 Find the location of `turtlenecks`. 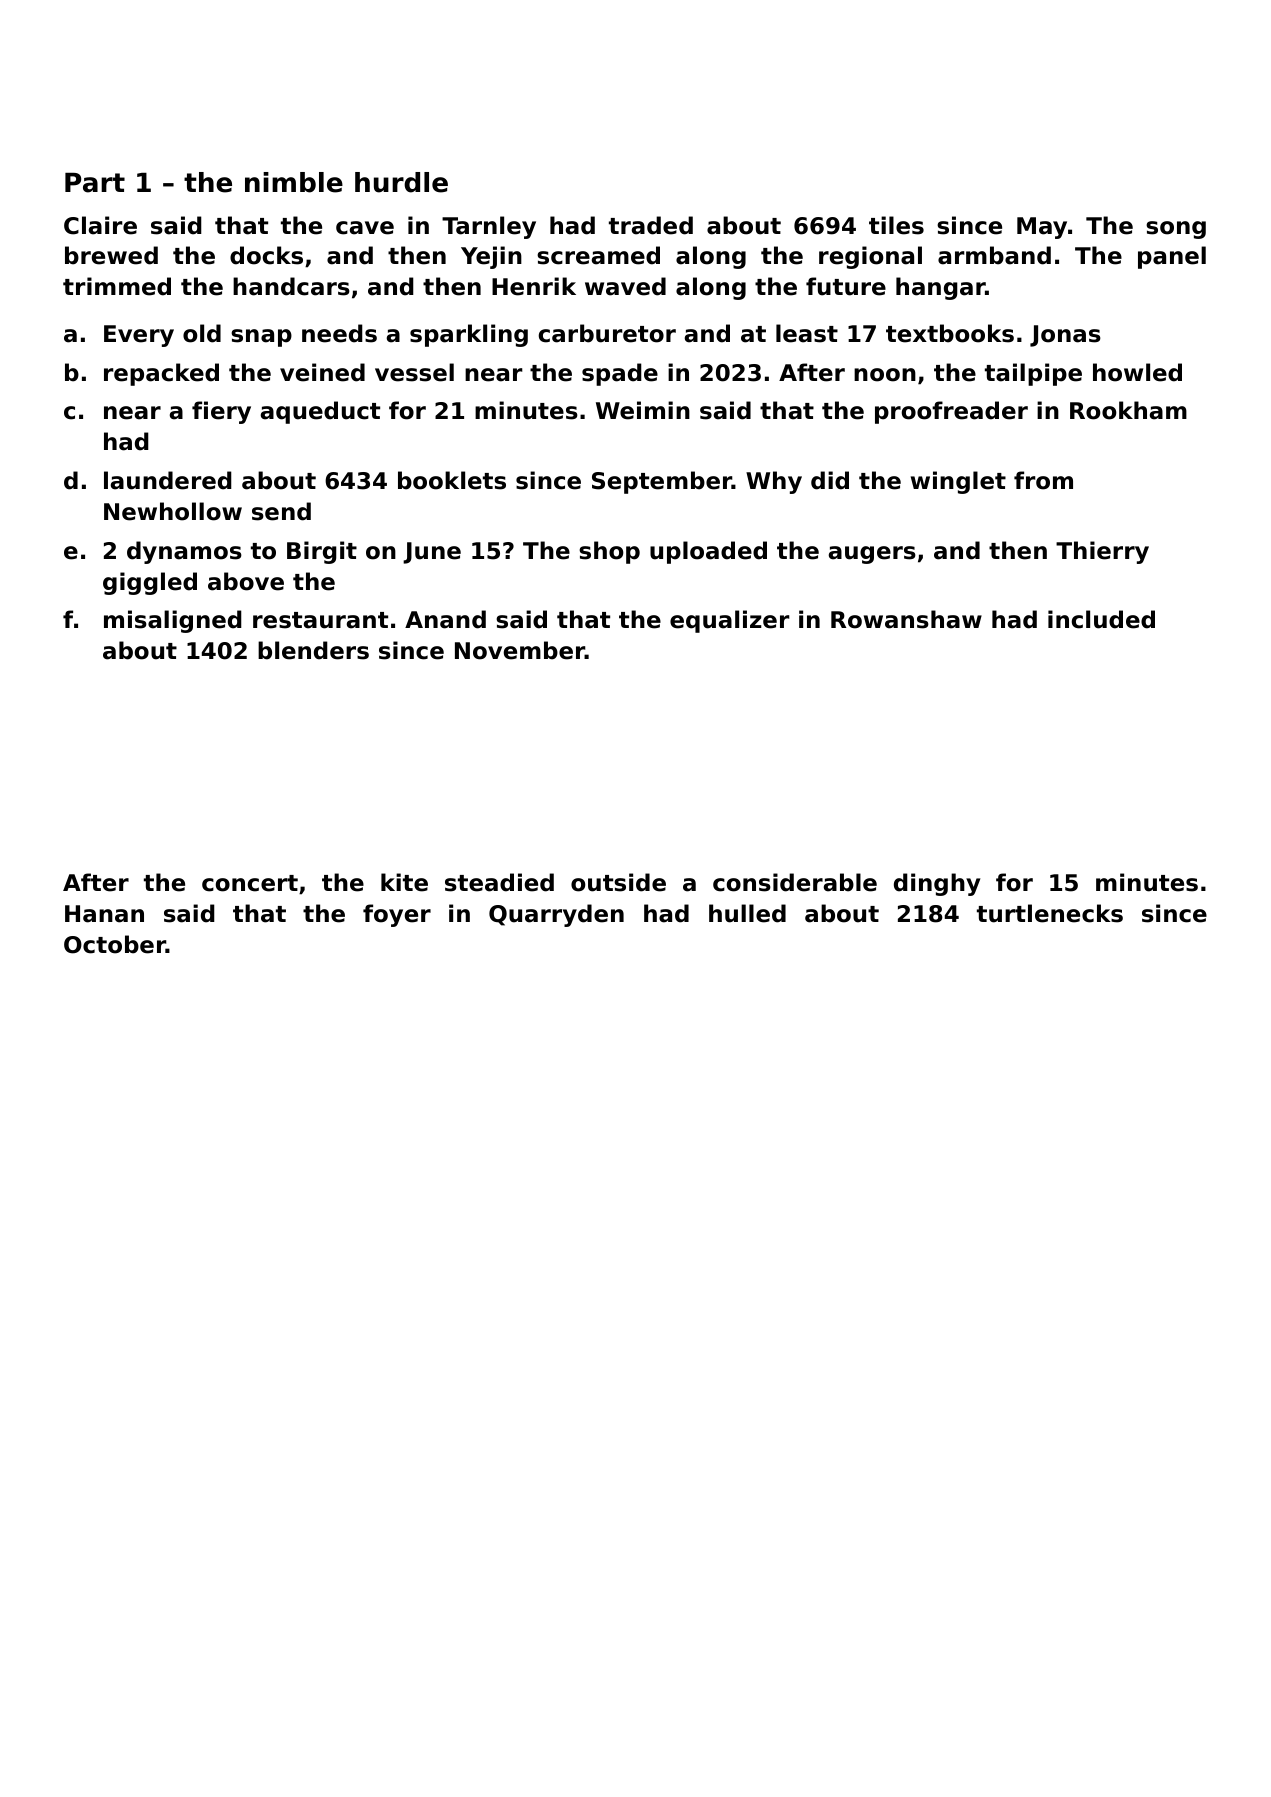

turtlenecks is located at coordinates (1050, 913).
